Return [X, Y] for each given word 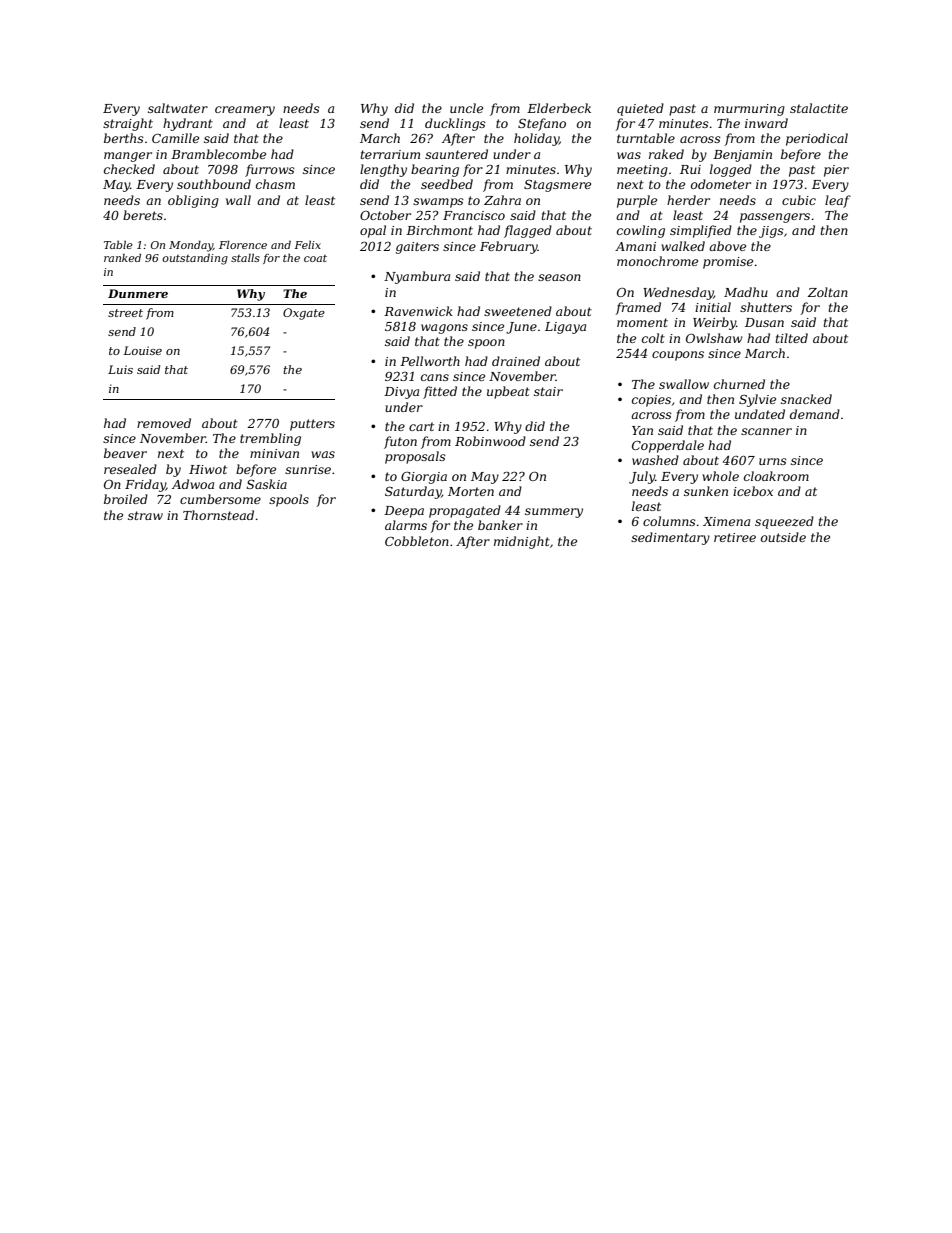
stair [548, 391]
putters [312, 425]
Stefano [542, 124]
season [559, 277]
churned [739, 384]
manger [128, 157]
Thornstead [218, 515]
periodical [817, 139]
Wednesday [678, 293]
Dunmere [138, 293]
